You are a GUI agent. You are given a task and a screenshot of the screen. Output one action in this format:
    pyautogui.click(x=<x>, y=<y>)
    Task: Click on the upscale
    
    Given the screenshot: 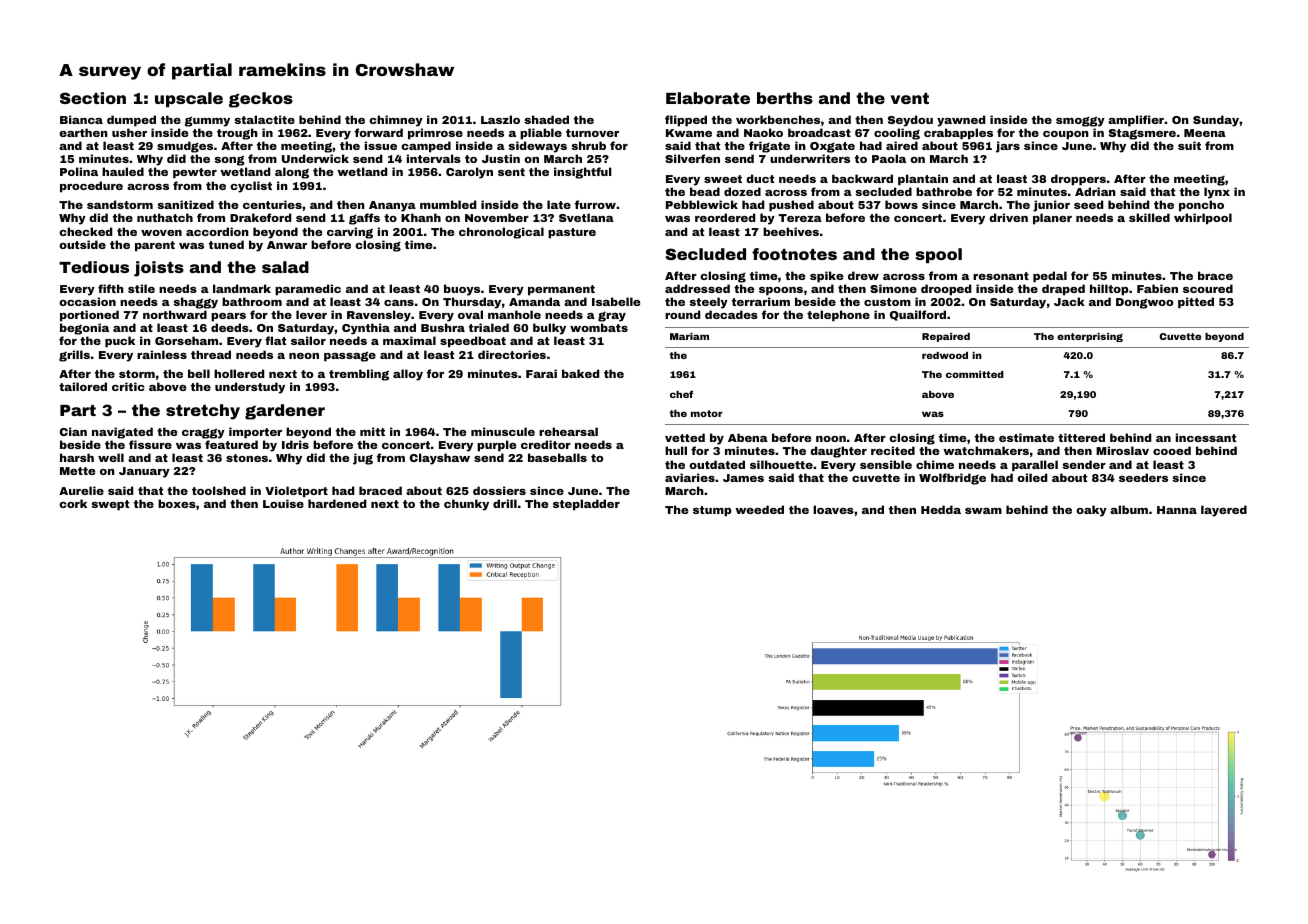 What is the action you would take?
    pyautogui.click(x=189, y=99)
